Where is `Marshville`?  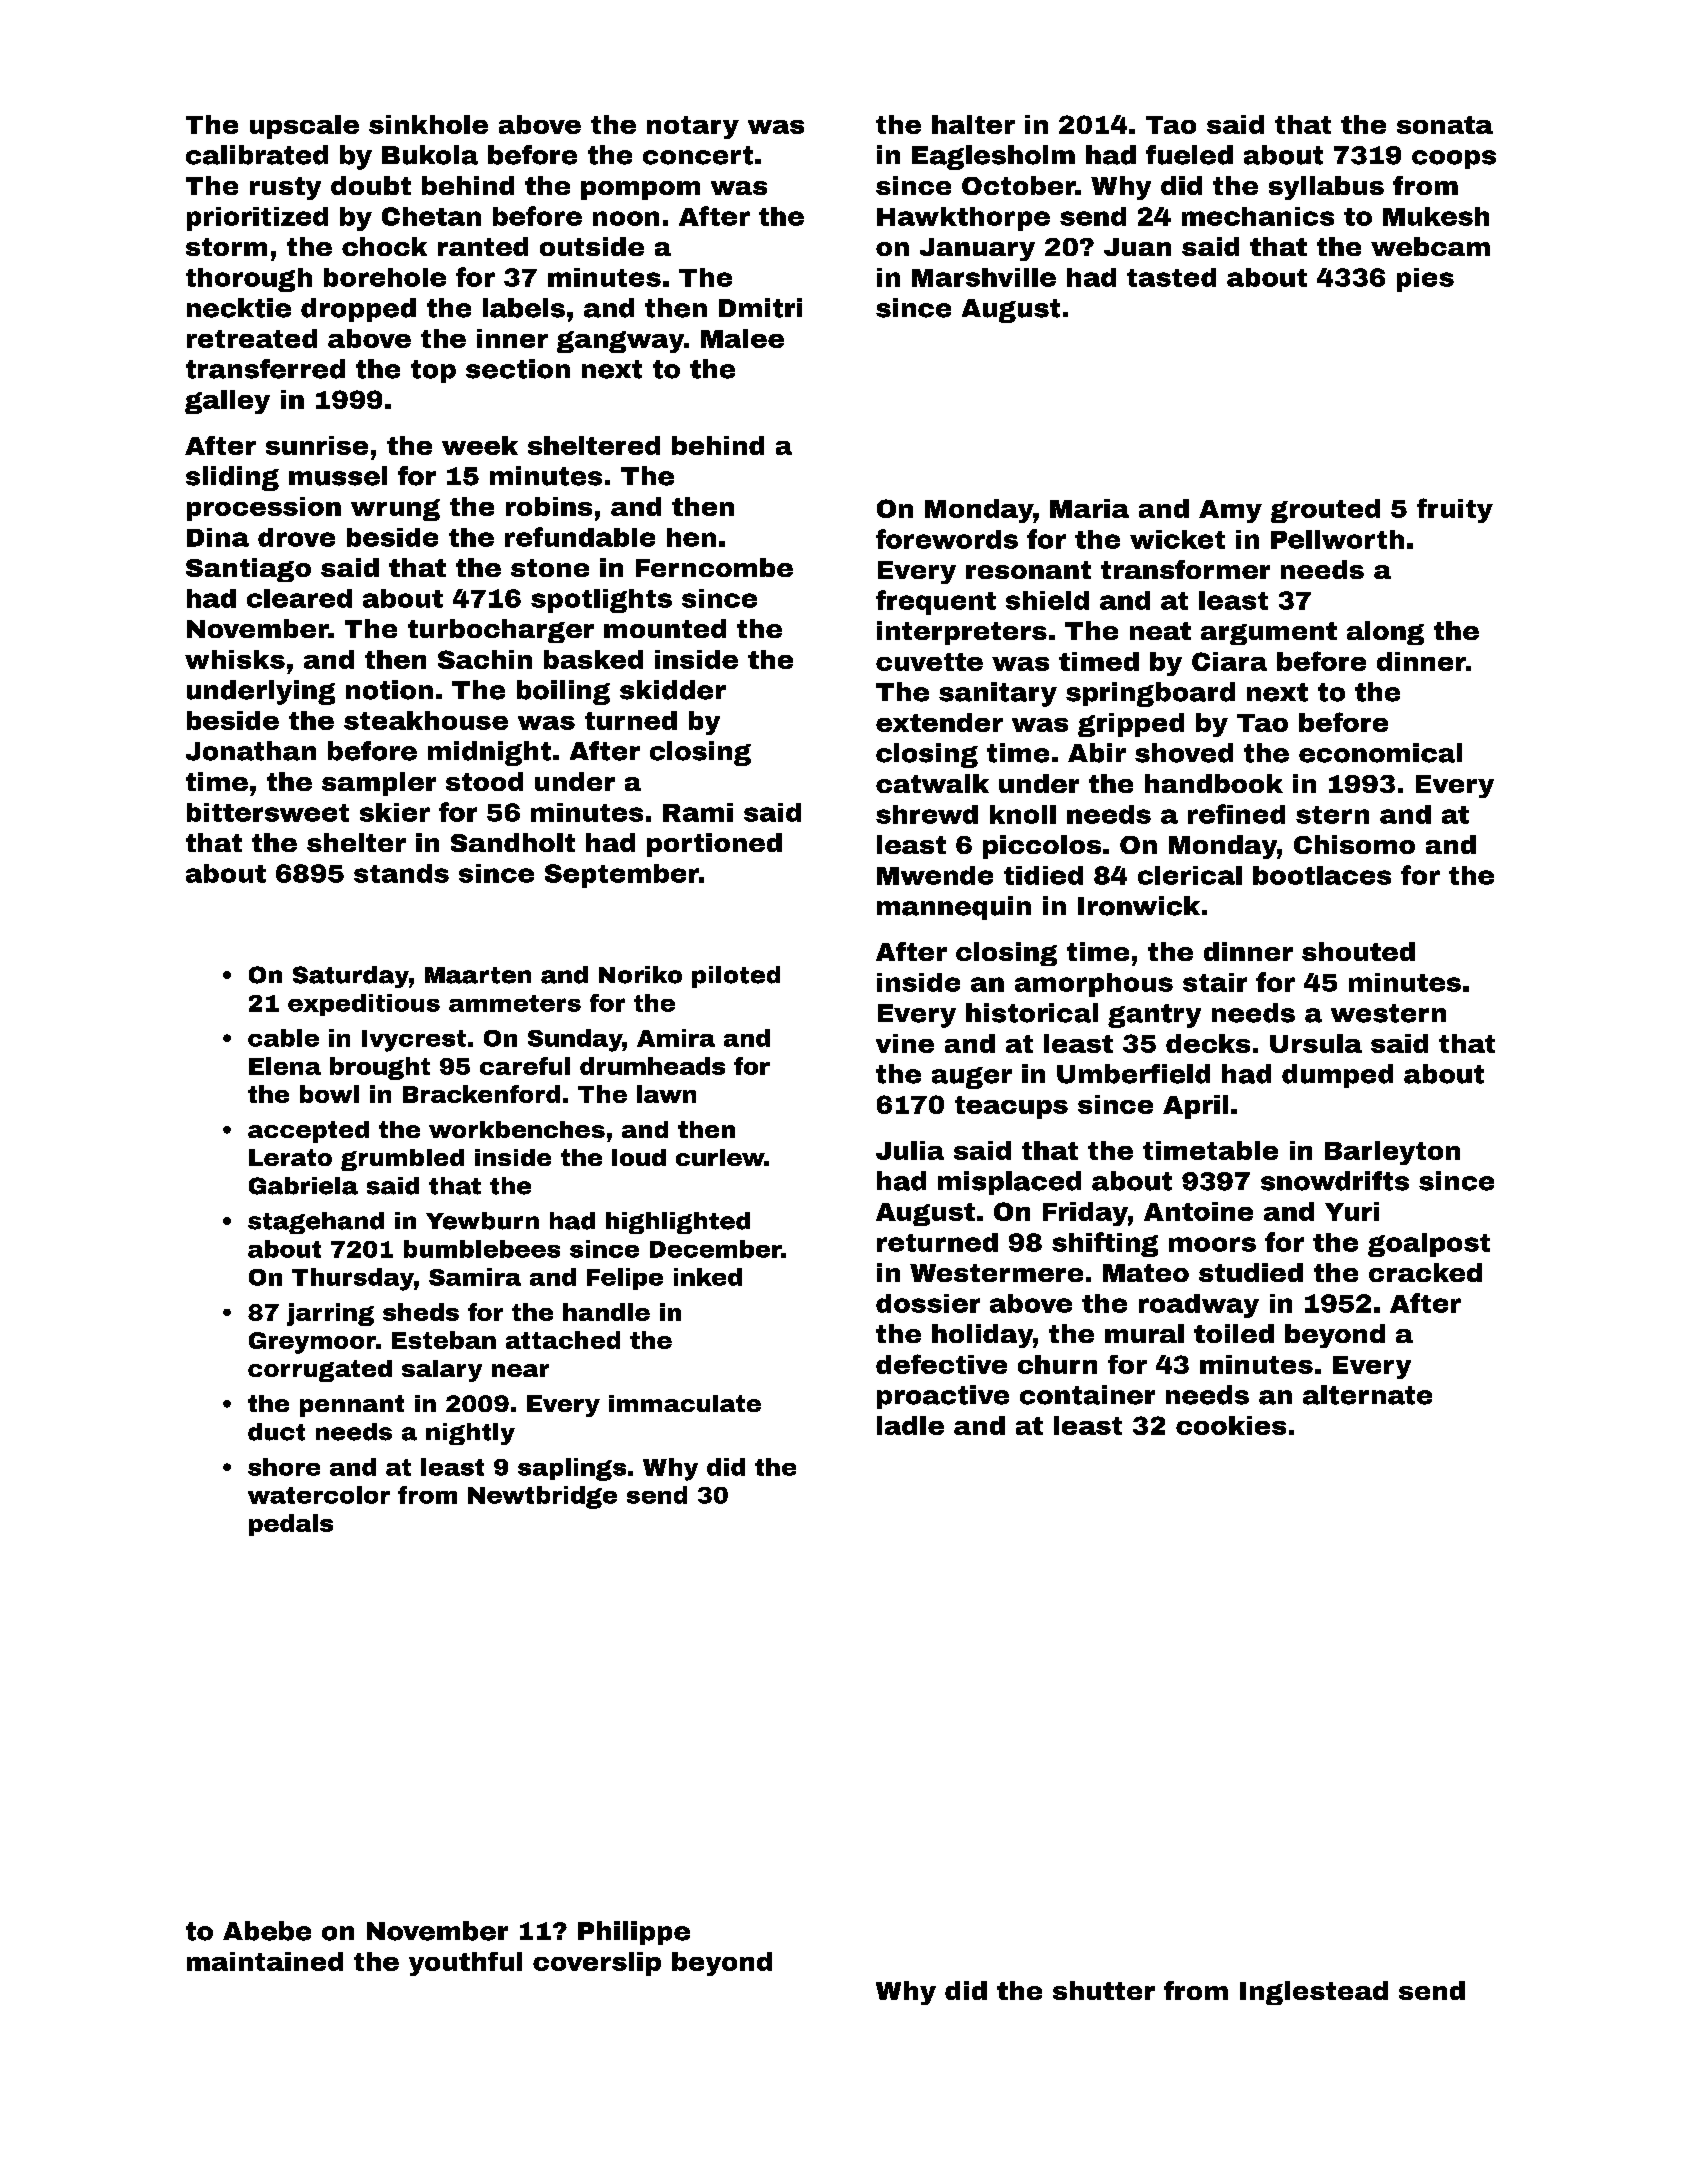
Marshville is located at coordinates (984, 277).
